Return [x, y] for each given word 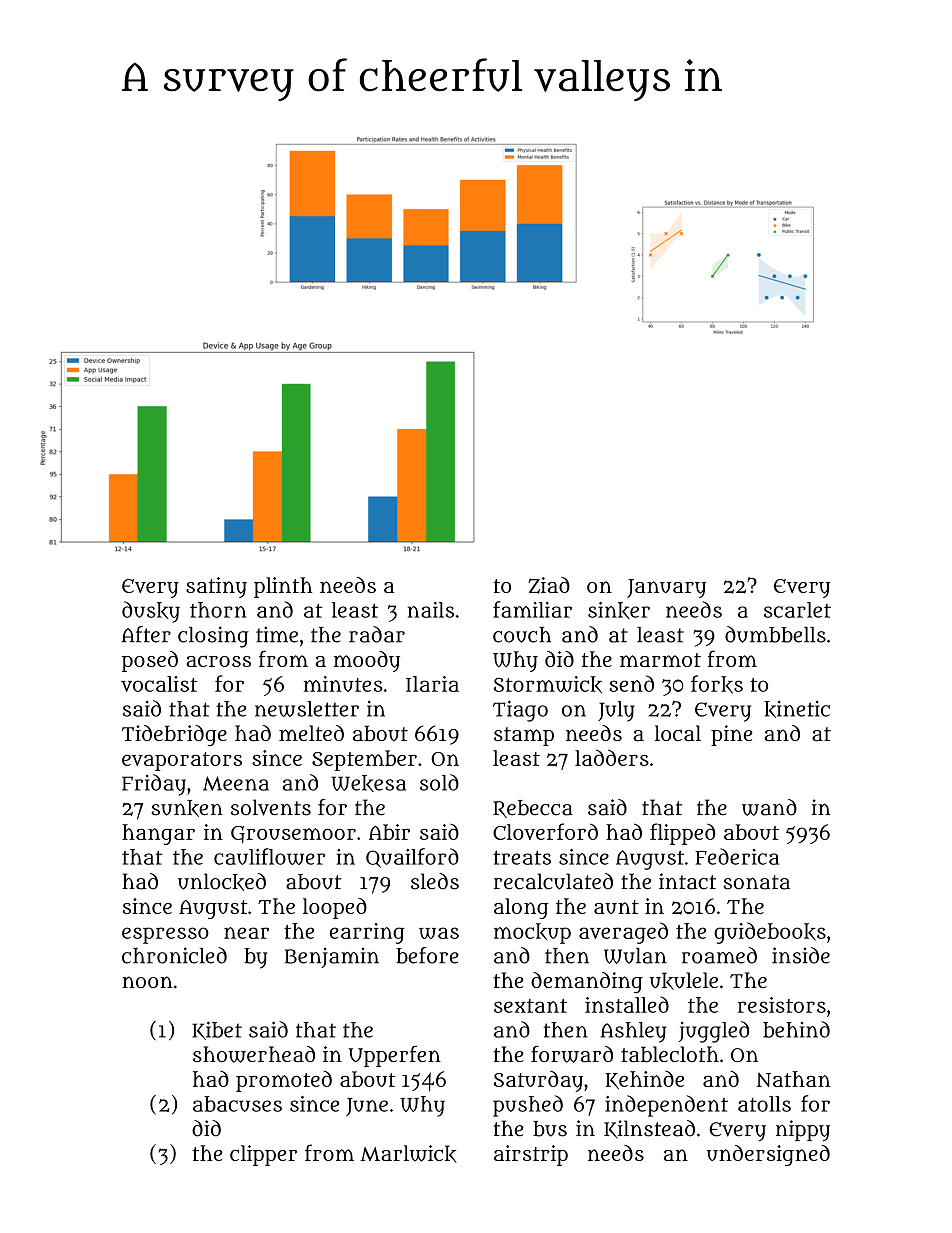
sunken [187, 808]
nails [431, 610]
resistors [782, 1005]
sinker [619, 610]
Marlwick [408, 1154]
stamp [524, 736]
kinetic [797, 709]
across [218, 661]
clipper [263, 1155]
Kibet [217, 1030]
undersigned [768, 1155]
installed [627, 1004]
